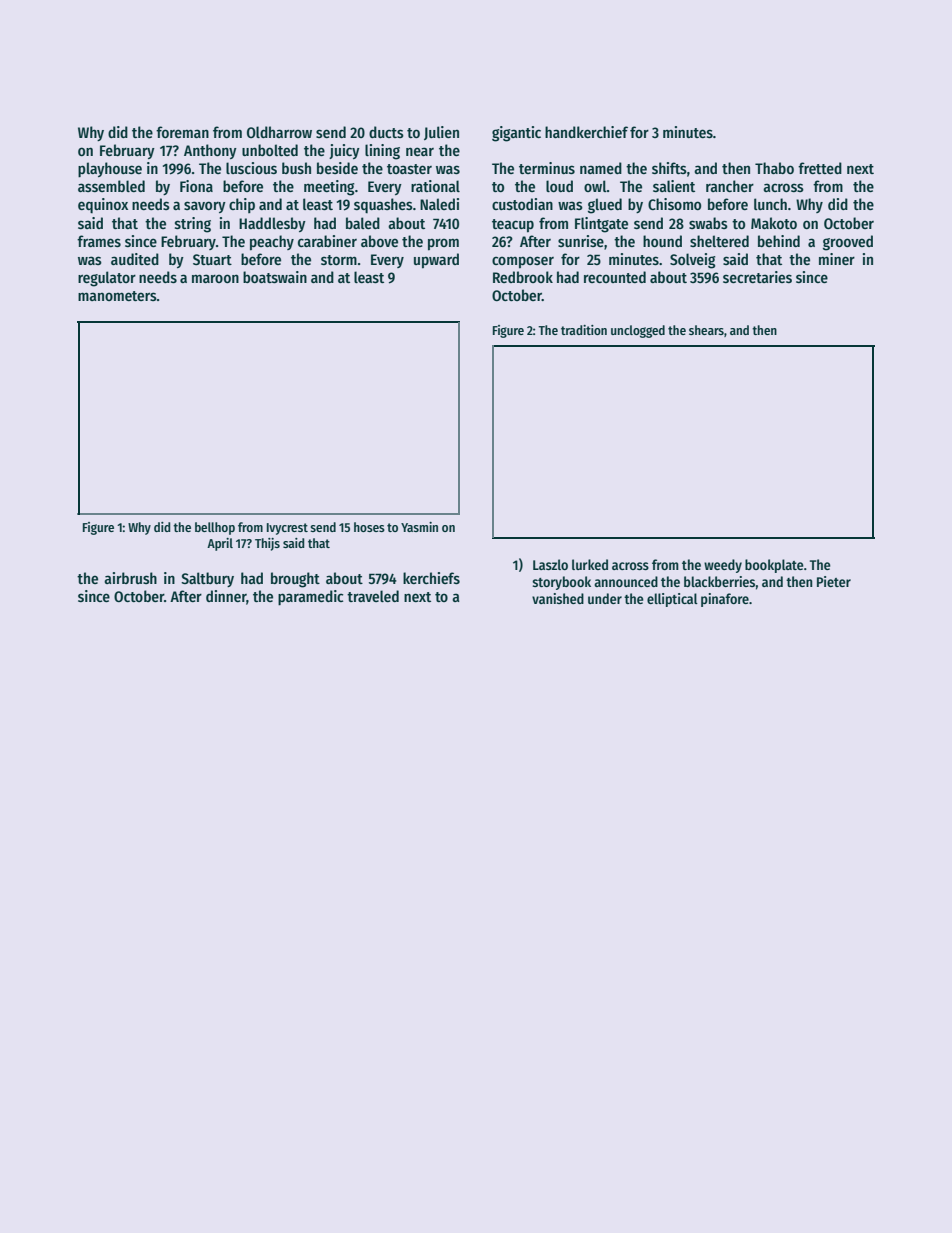 The height and width of the page is (1233, 952). What do you see at coordinates (757, 277) in the page?
I see `secretaries` at bounding box center [757, 277].
